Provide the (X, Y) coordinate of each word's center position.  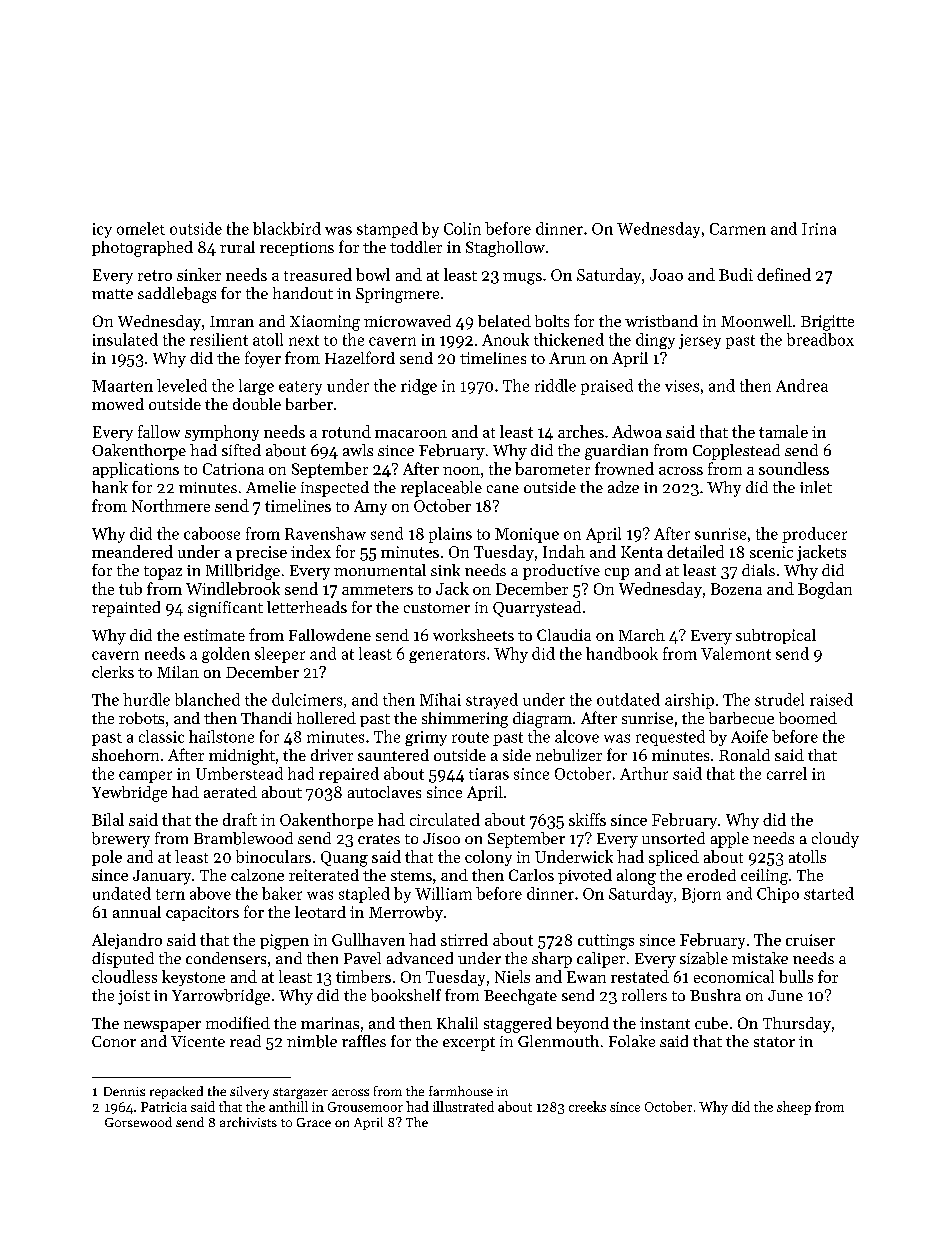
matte (112, 294)
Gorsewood (138, 1122)
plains (450, 535)
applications (136, 470)
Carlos (531, 875)
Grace (314, 1122)
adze (623, 487)
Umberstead (239, 773)
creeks (587, 1106)
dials (758, 570)
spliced (674, 858)
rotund (346, 431)
